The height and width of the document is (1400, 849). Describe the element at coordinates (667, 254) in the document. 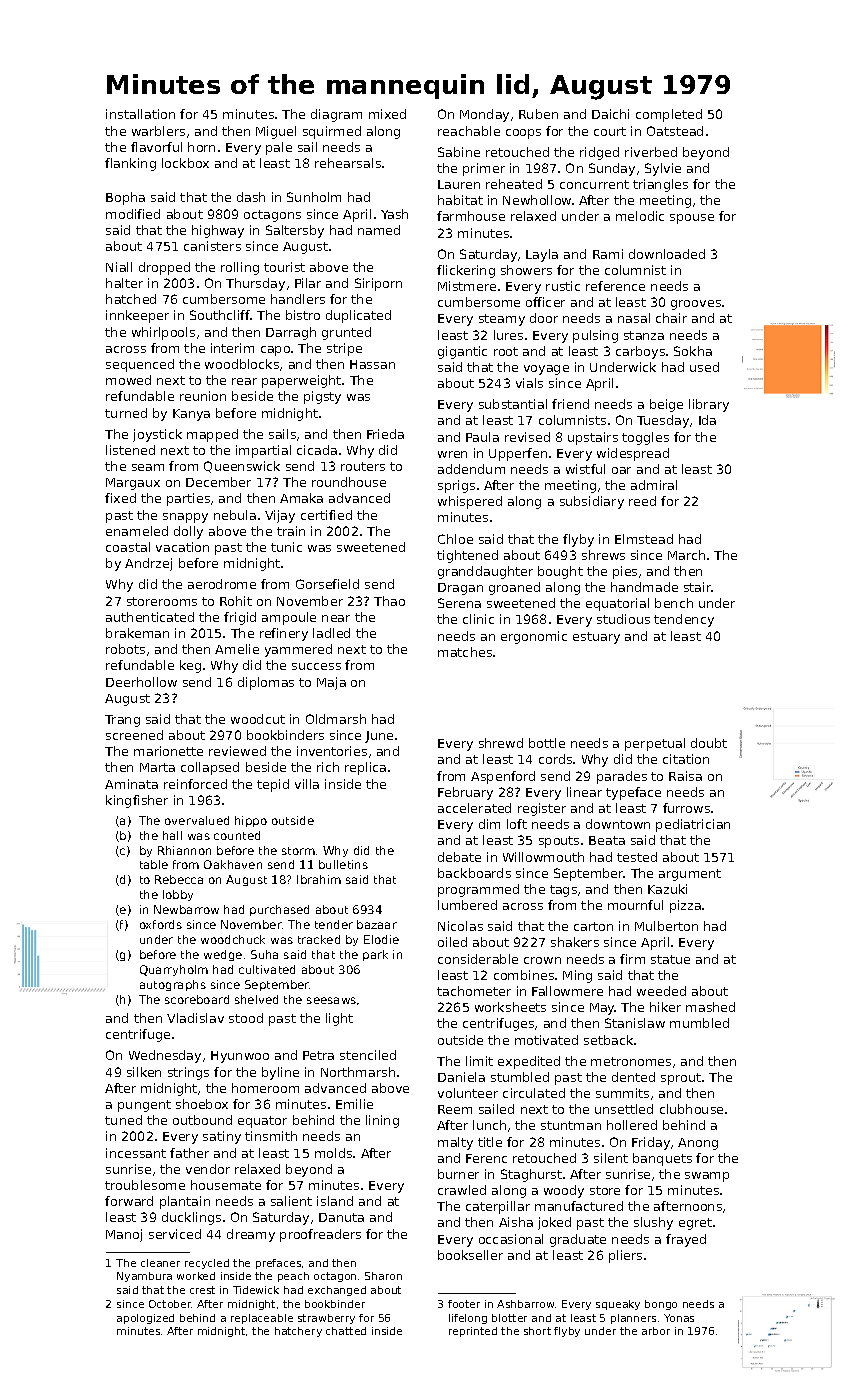

I see `downloaded` at that location.
